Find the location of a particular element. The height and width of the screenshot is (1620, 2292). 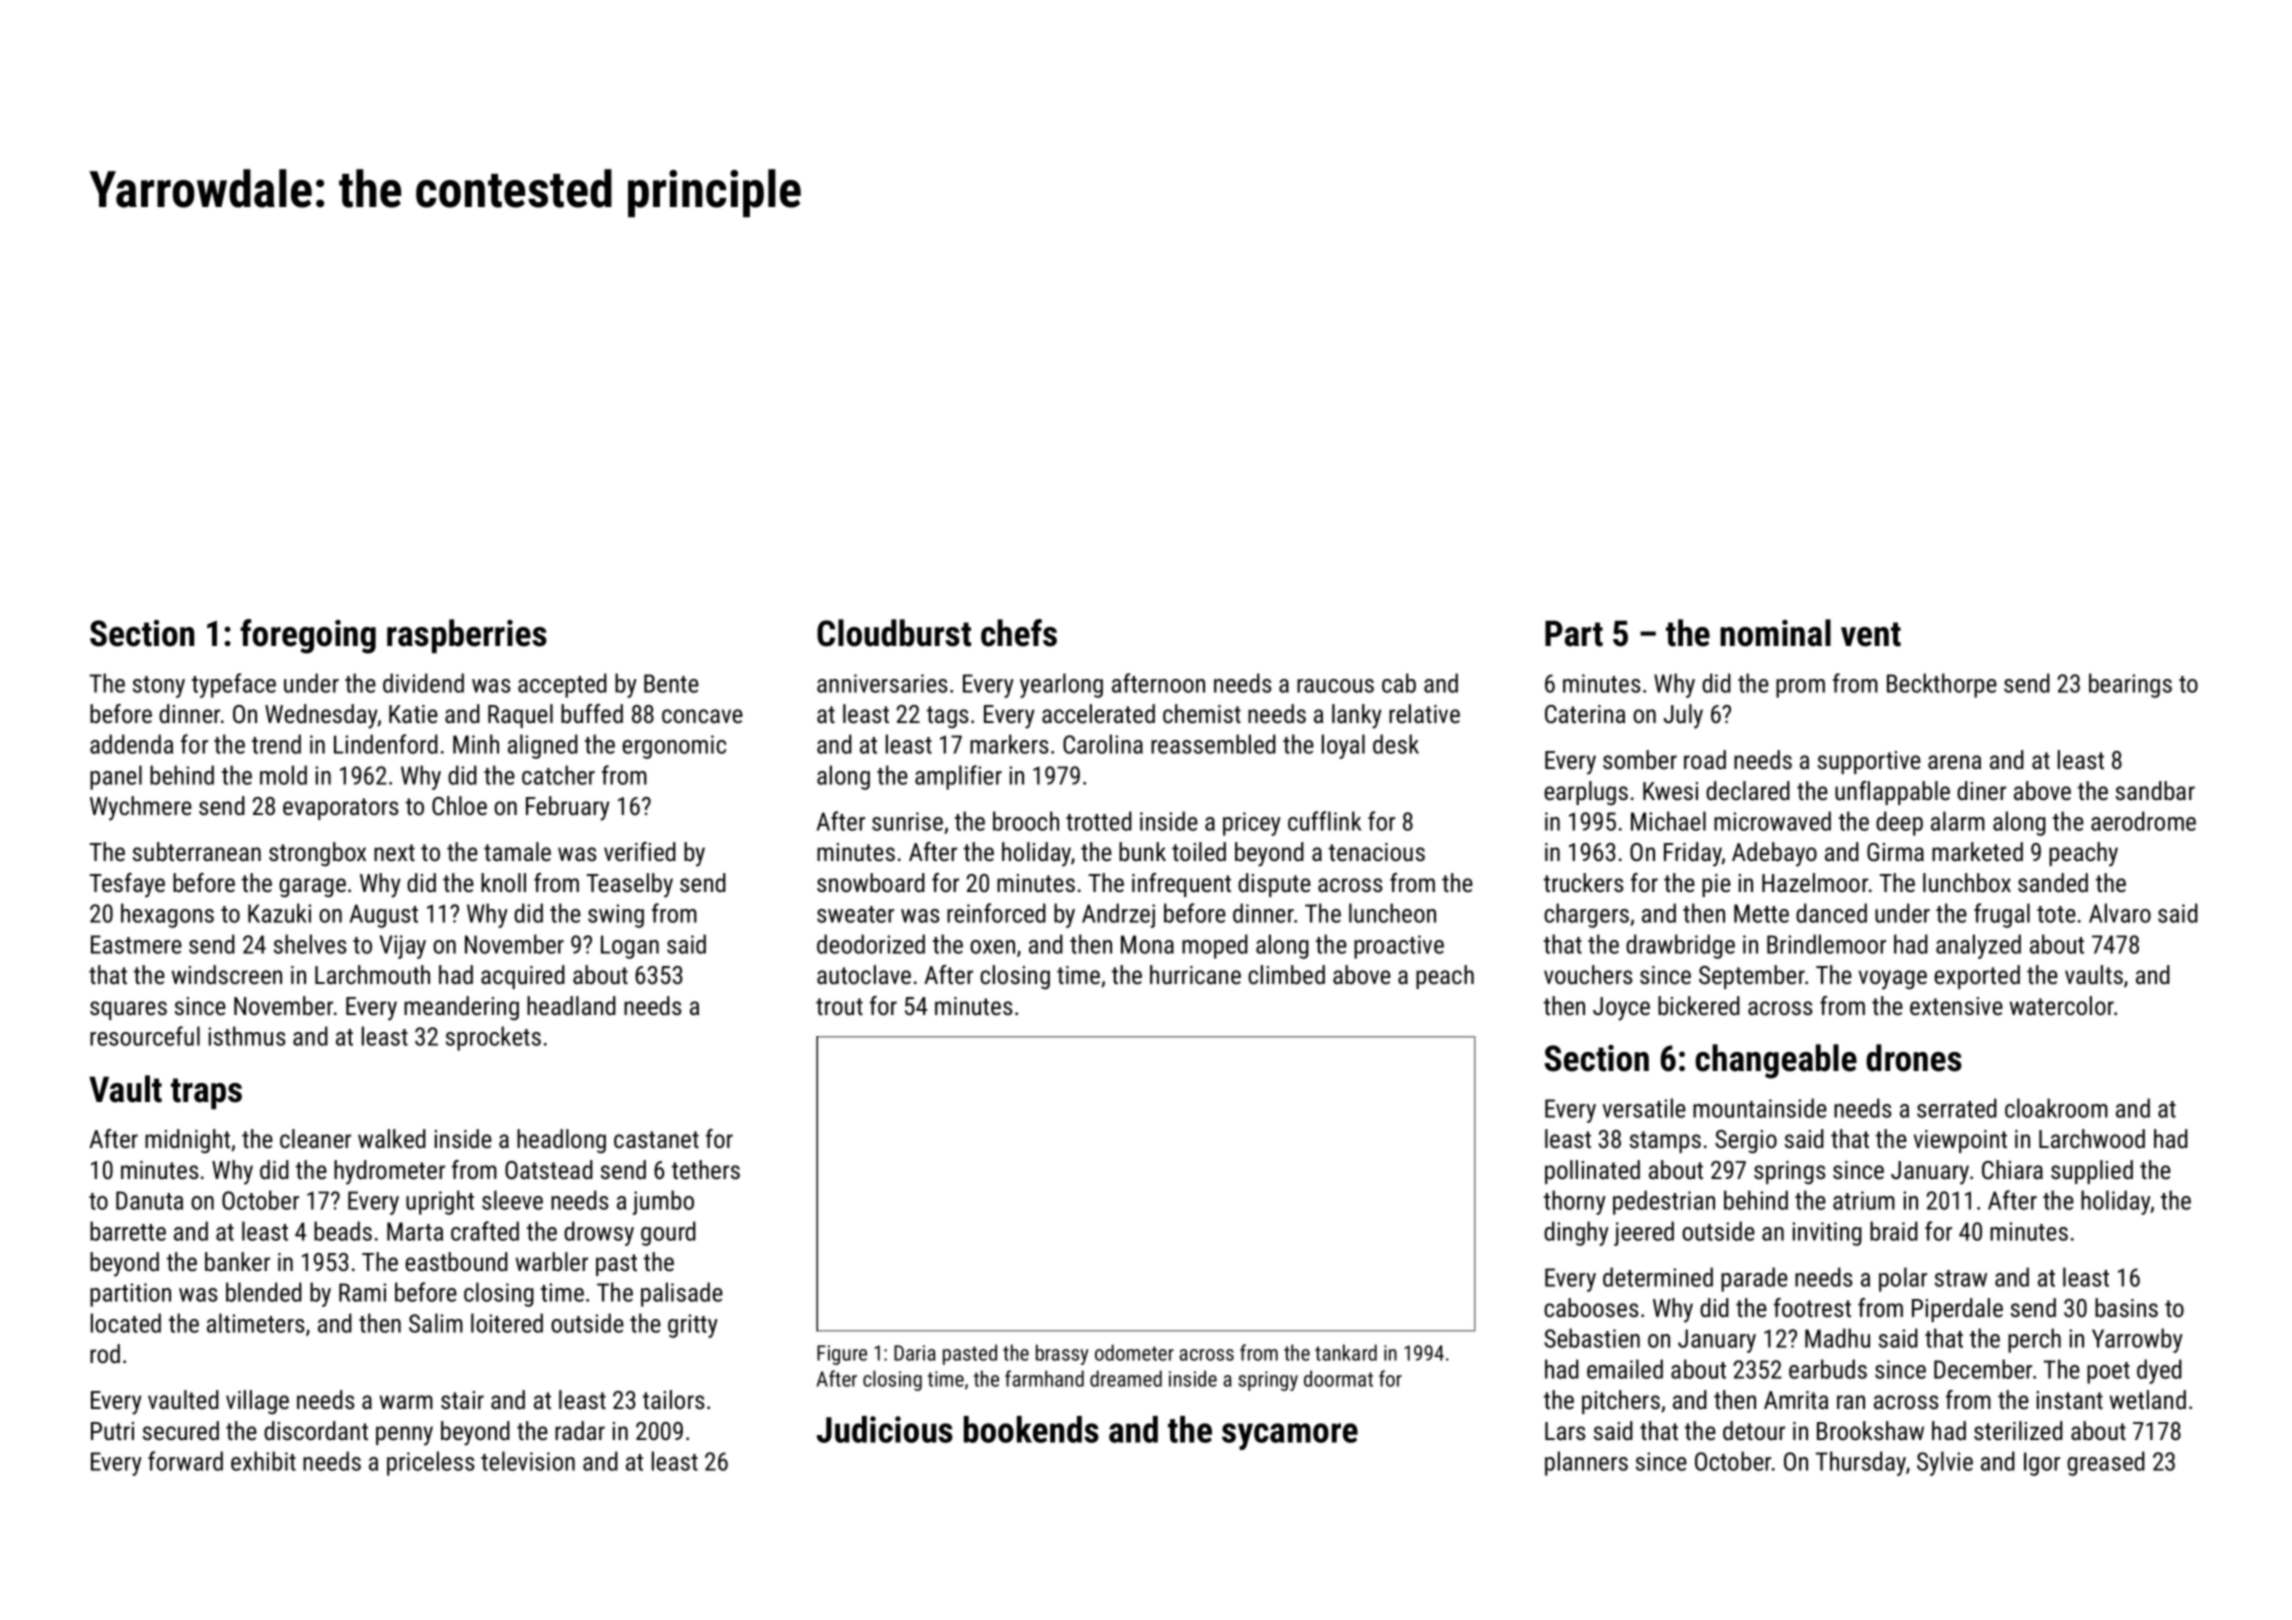

sycamore is located at coordinates (1290, 1436).
